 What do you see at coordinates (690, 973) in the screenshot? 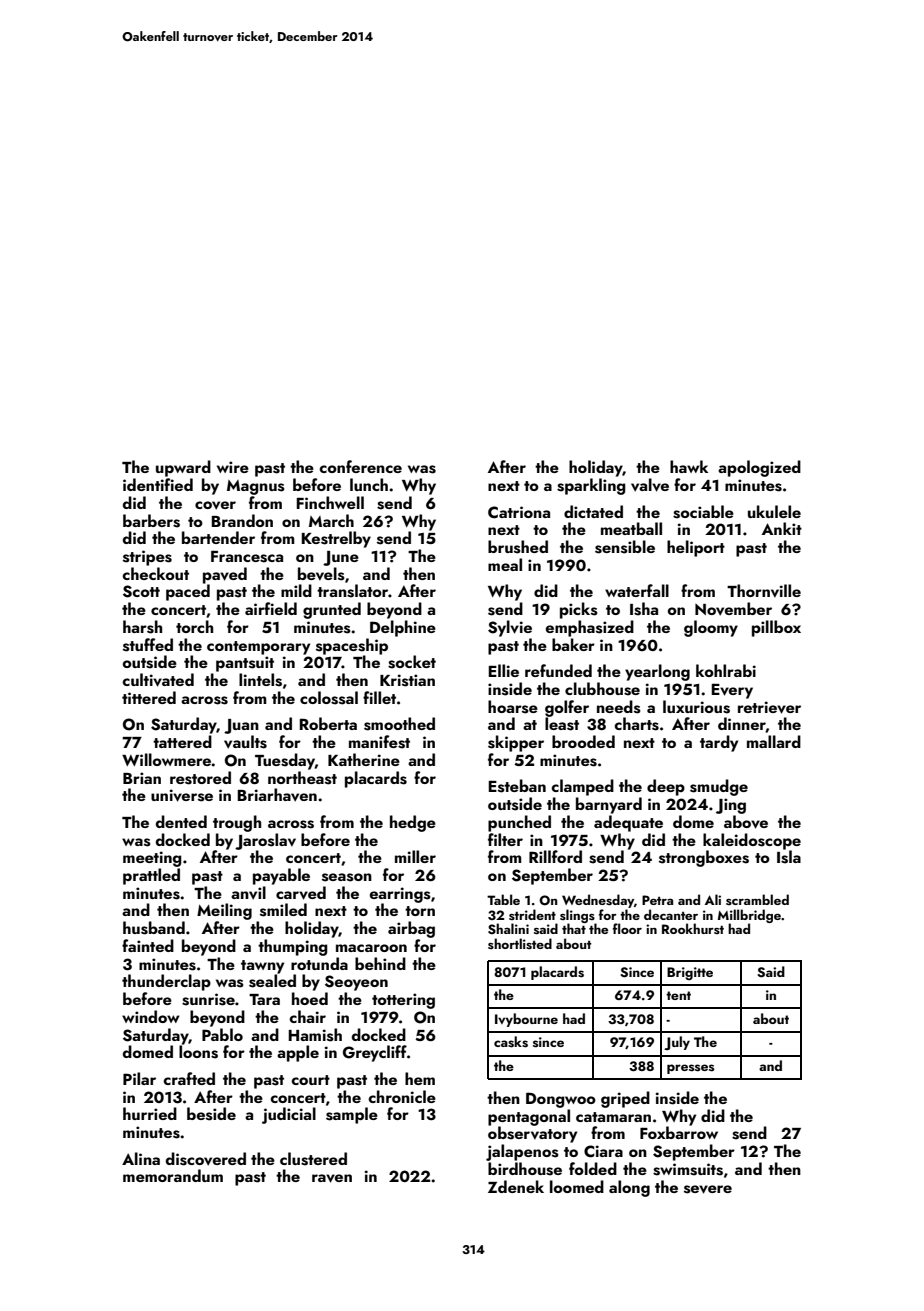
I see `Brigitte` at bounding box center [690, 973].
